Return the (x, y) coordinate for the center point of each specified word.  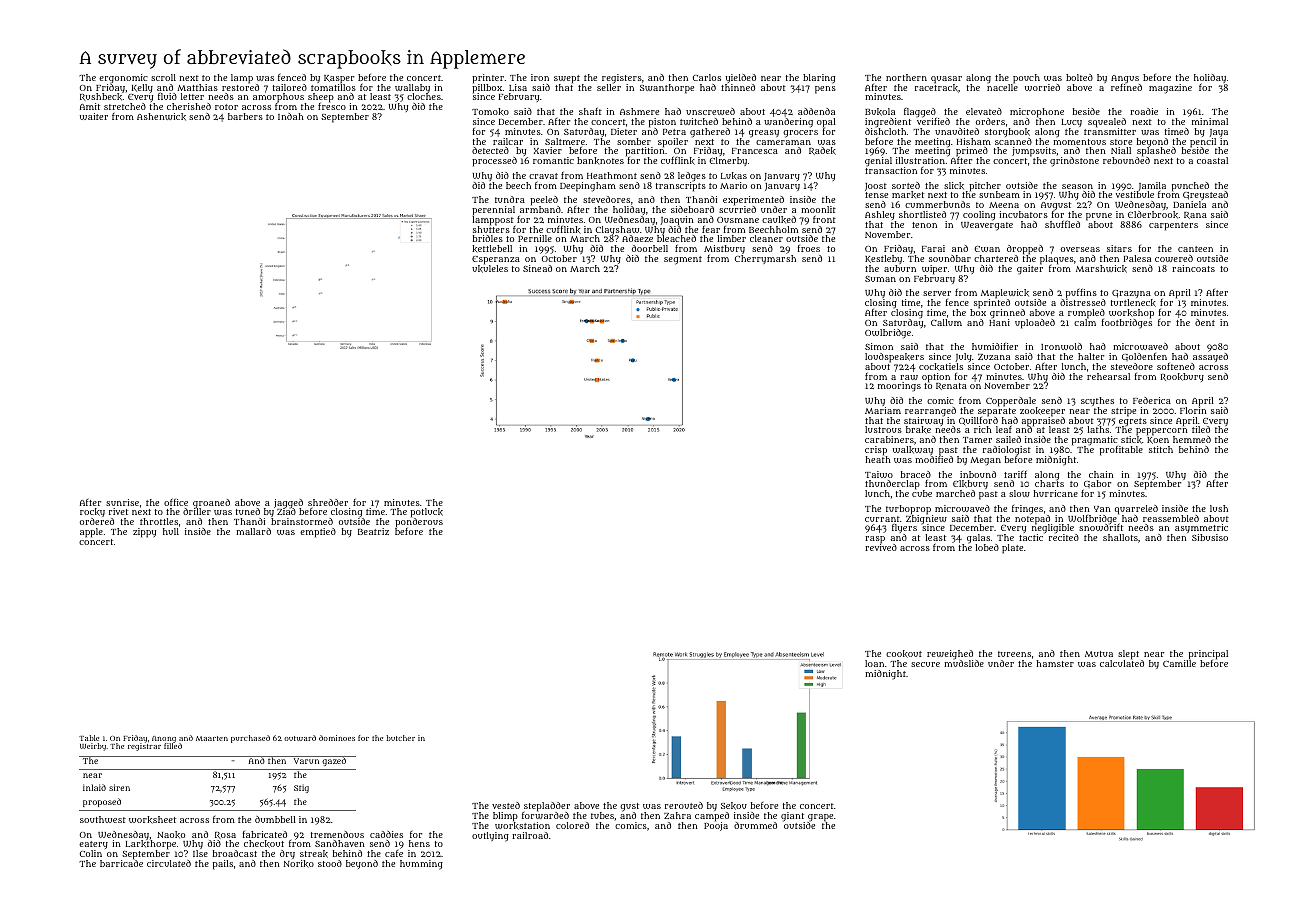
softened (1176, 366)
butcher (400, 738)
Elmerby (728, 161)
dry (287, 854)
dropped (1025, 250)
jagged (288, 504)
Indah (291, 116)
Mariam (883, 410)
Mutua (1099, 654)
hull (171, 531)
